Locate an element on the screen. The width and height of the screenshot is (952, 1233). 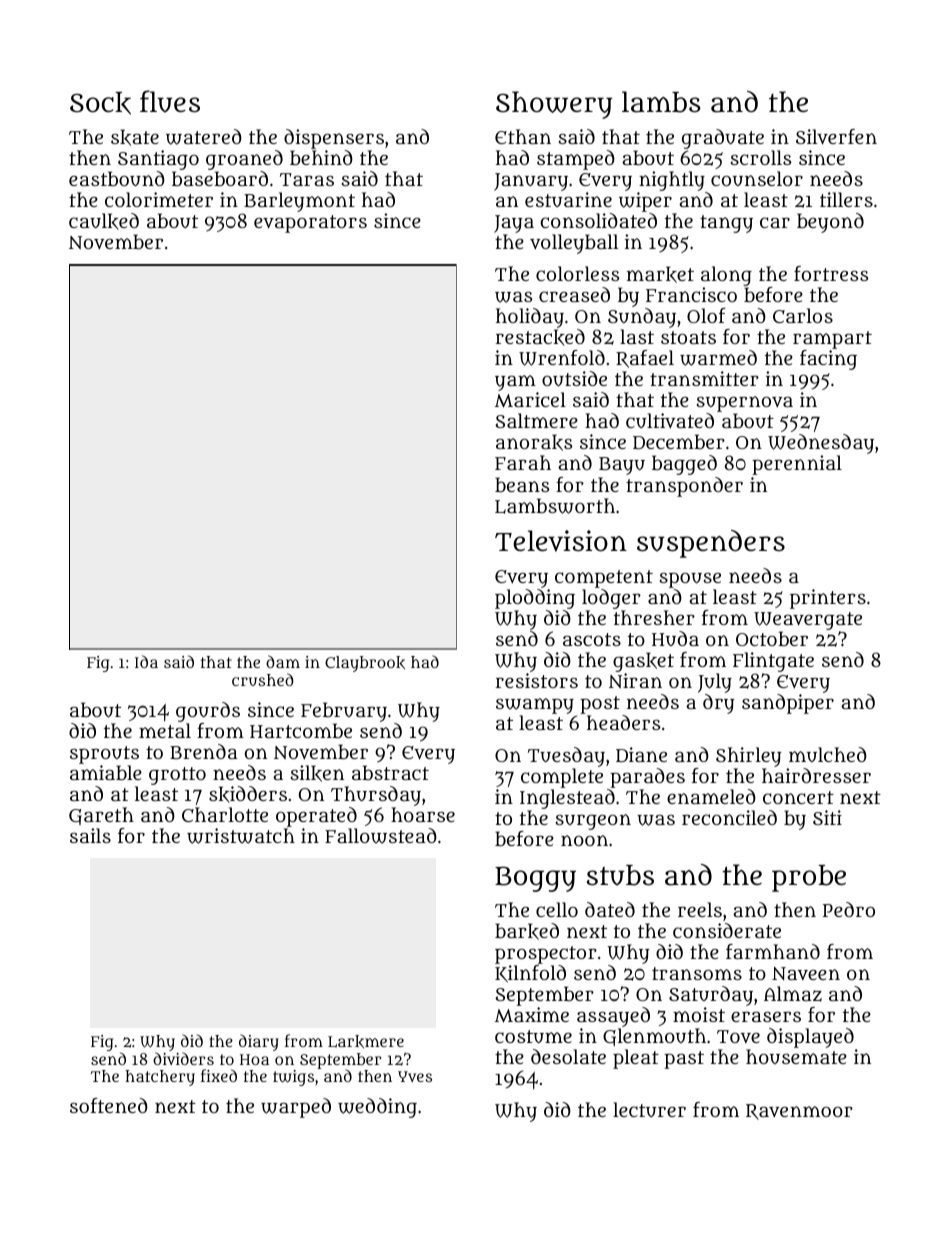
complete is located at coordinates (562, 778).
